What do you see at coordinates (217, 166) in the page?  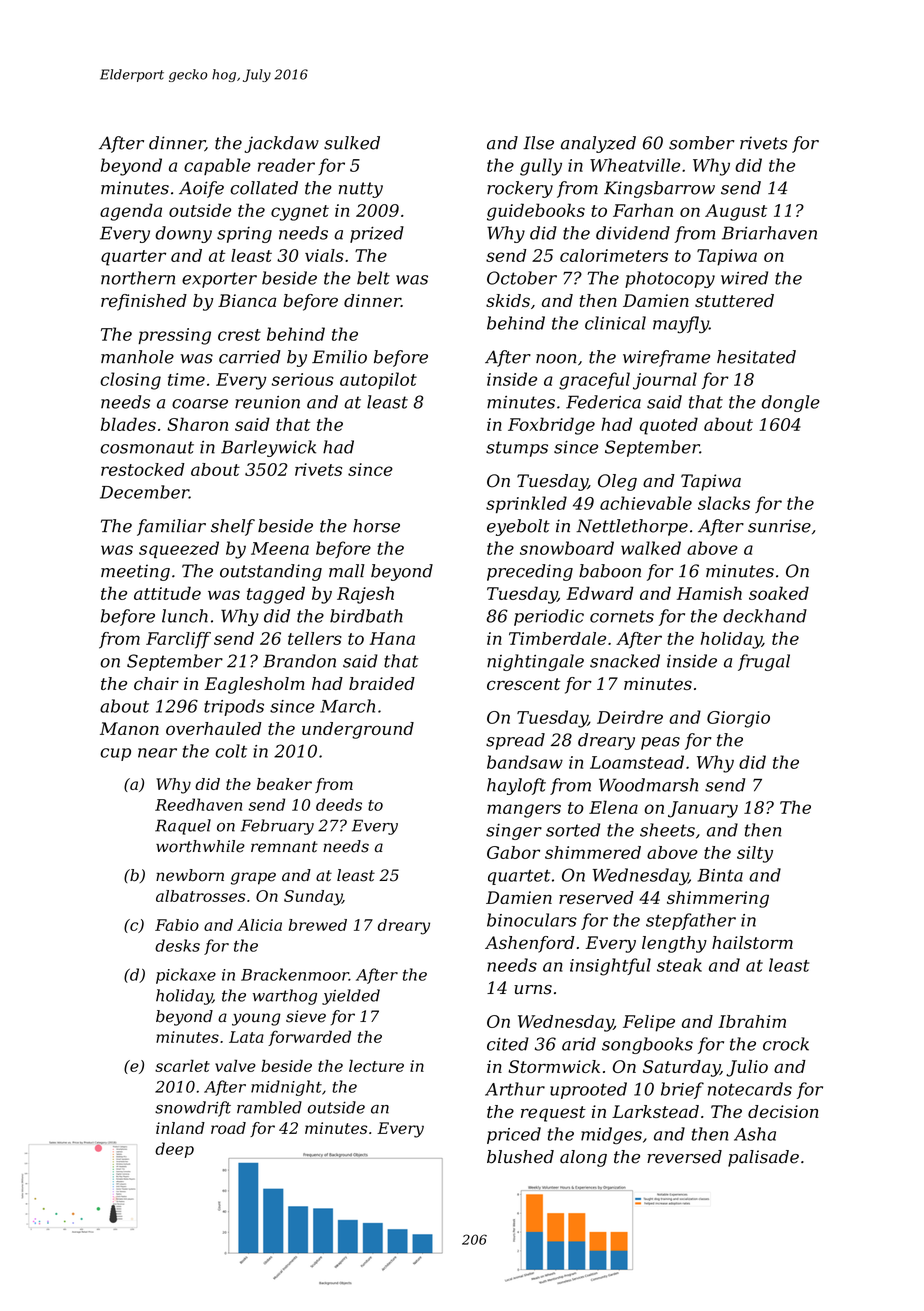 I see `capable` at bounding box center [217, 166].
